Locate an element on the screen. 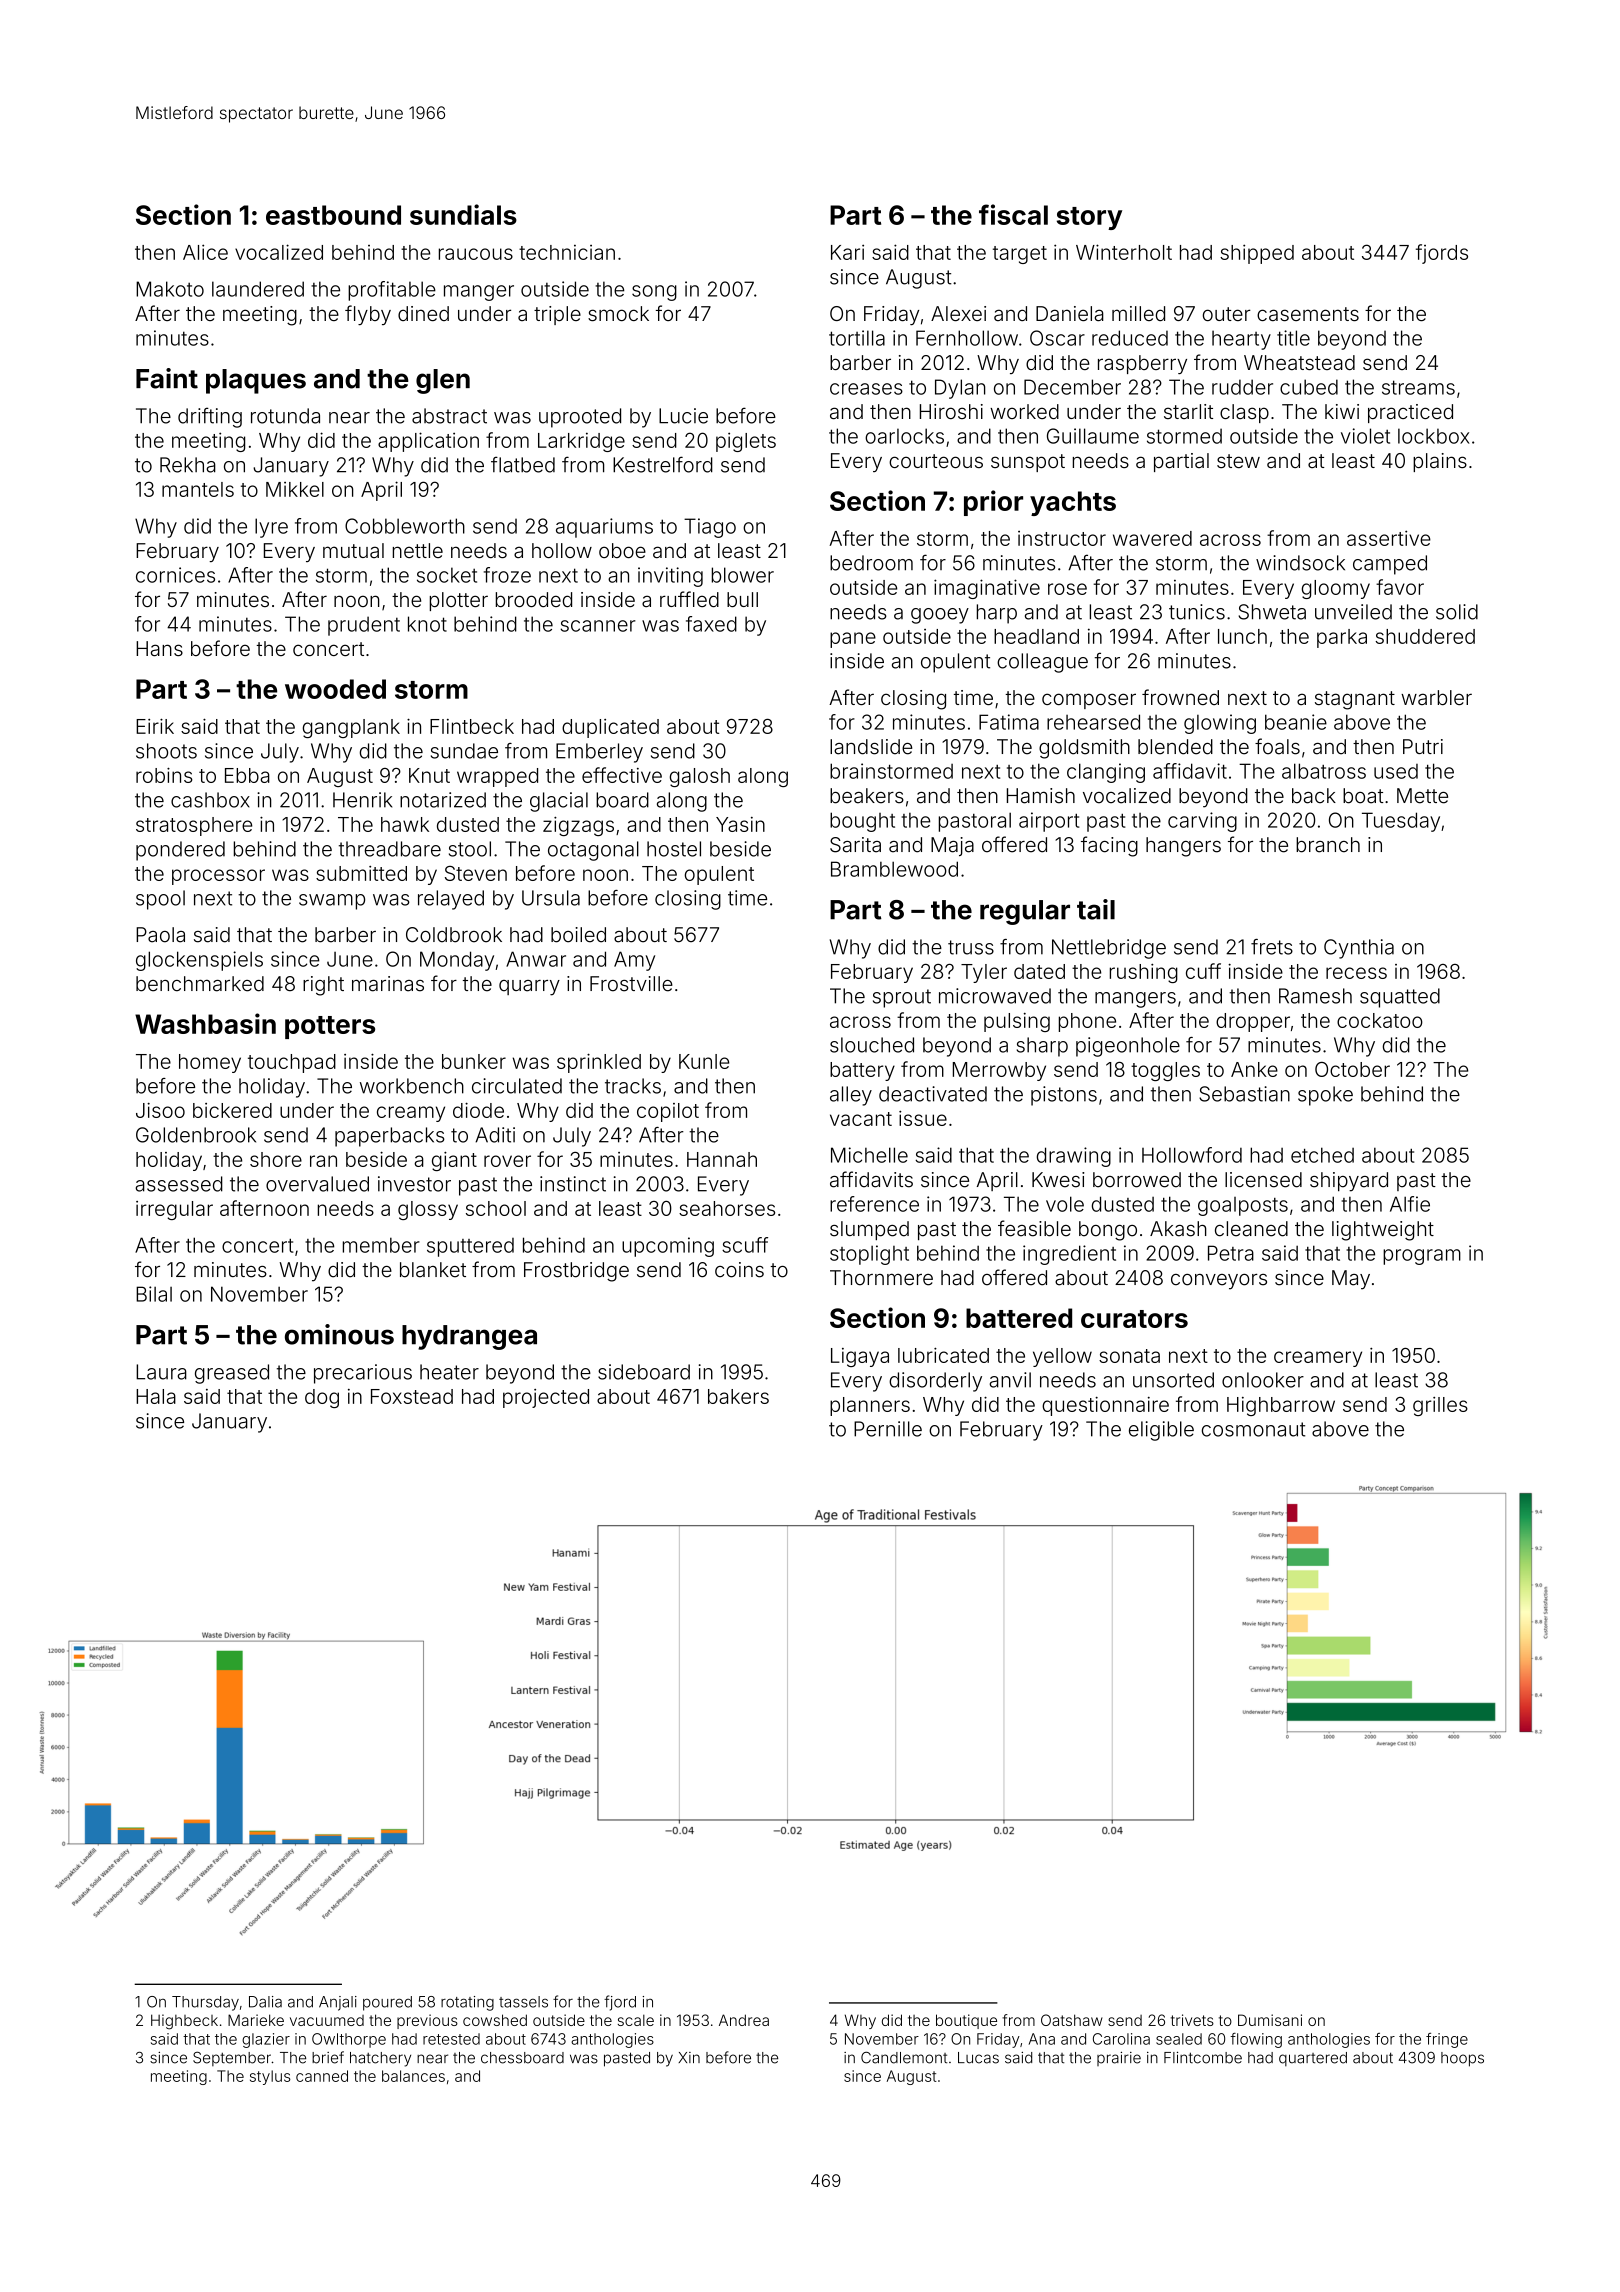 This screenshot has height=2292, width=1620. Alice is located at coordinates (205, 252).
